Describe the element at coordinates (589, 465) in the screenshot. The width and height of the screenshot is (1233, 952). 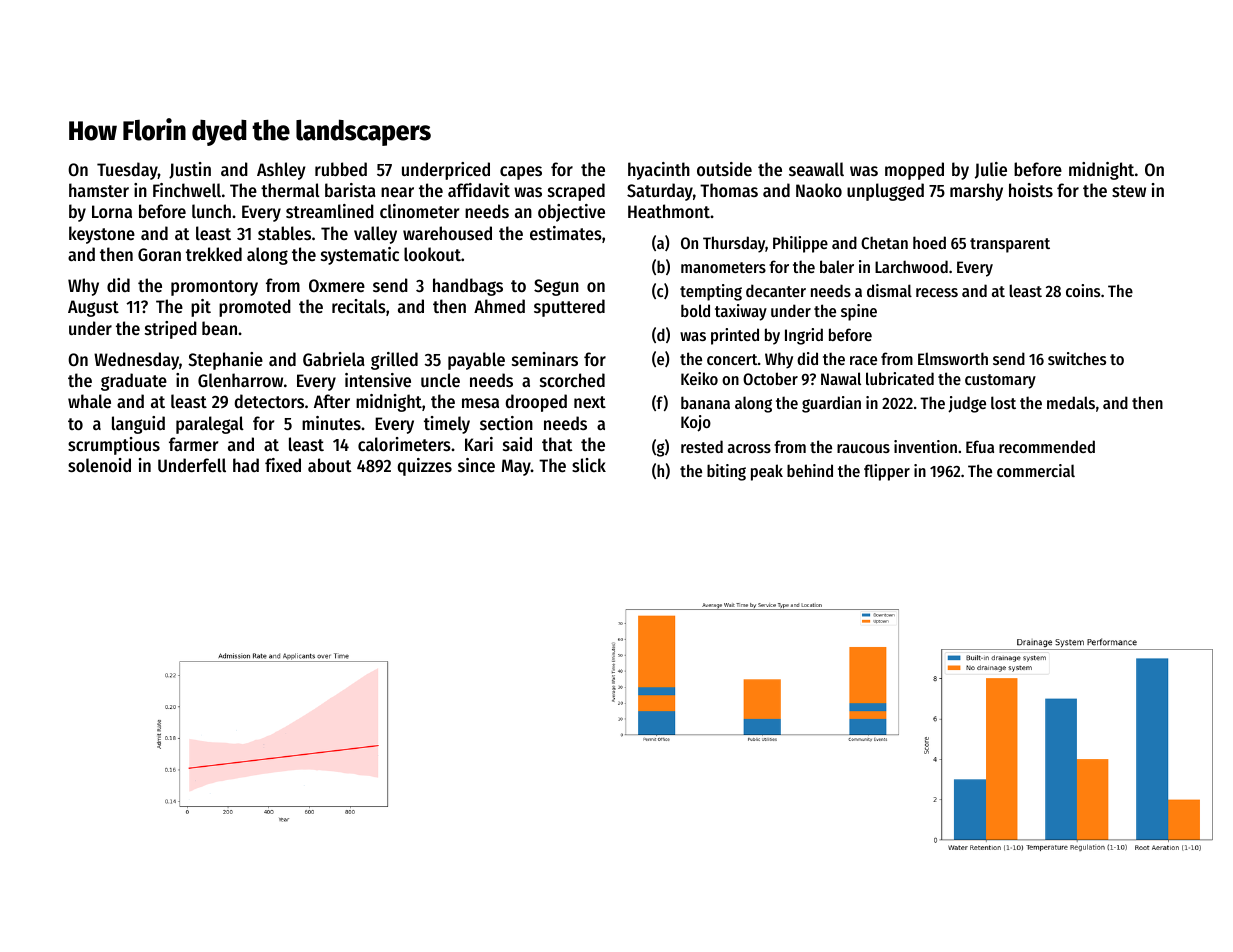
I see `slick` at that location.
